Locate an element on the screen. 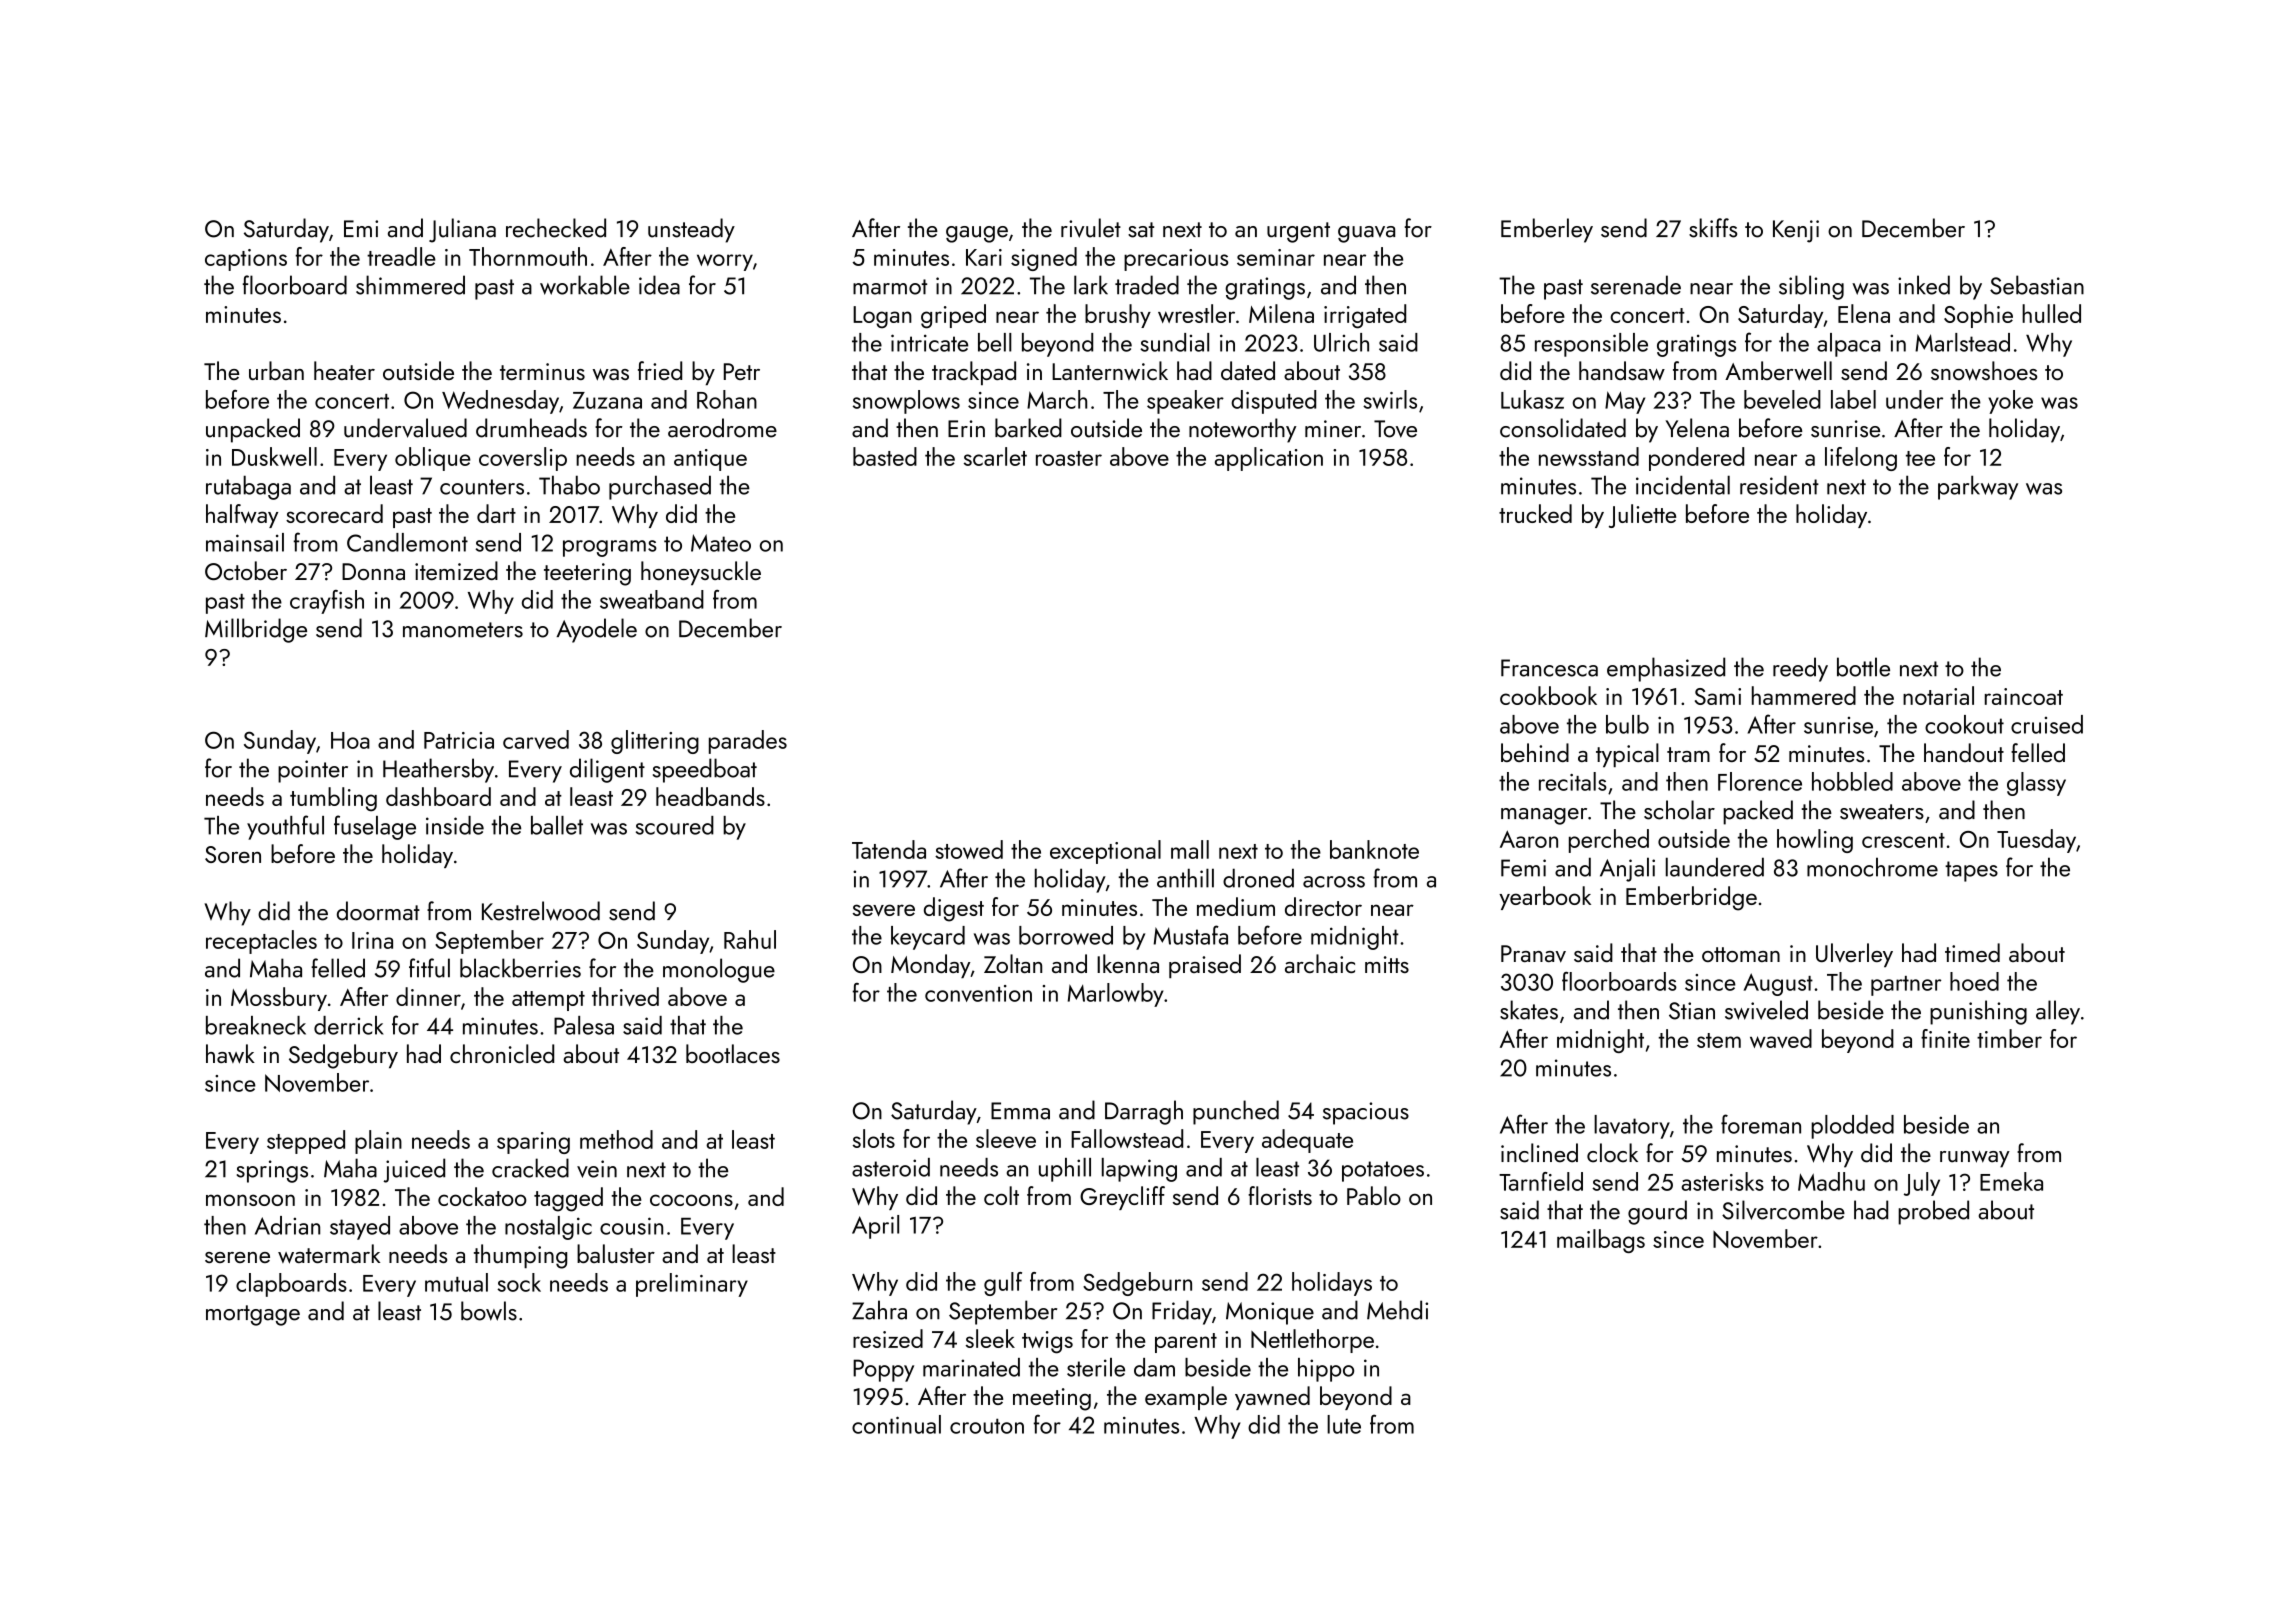  heater is located at coordinates (344, 370).
